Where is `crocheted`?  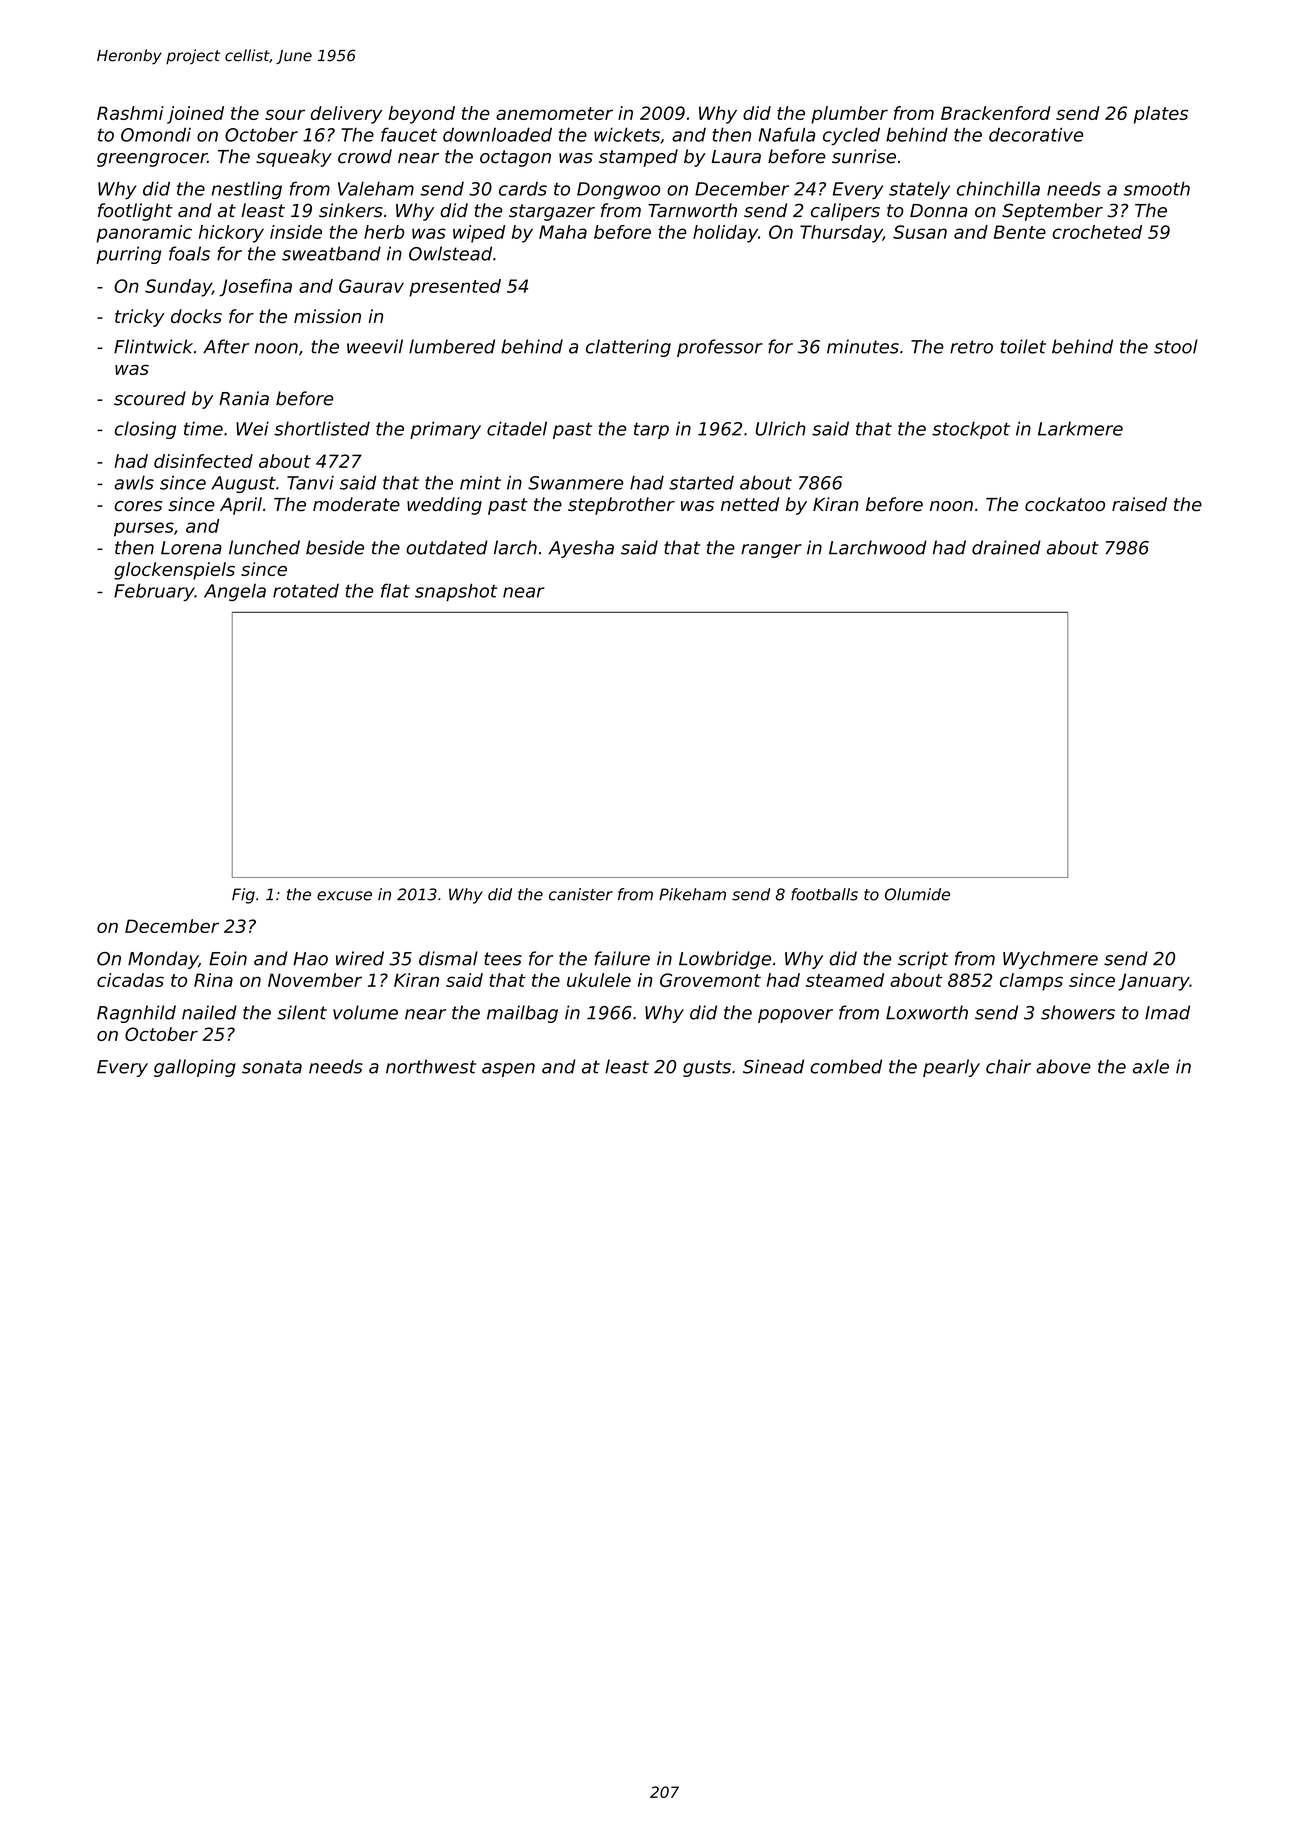 crocheted is located at coordinates (1097, 232).
